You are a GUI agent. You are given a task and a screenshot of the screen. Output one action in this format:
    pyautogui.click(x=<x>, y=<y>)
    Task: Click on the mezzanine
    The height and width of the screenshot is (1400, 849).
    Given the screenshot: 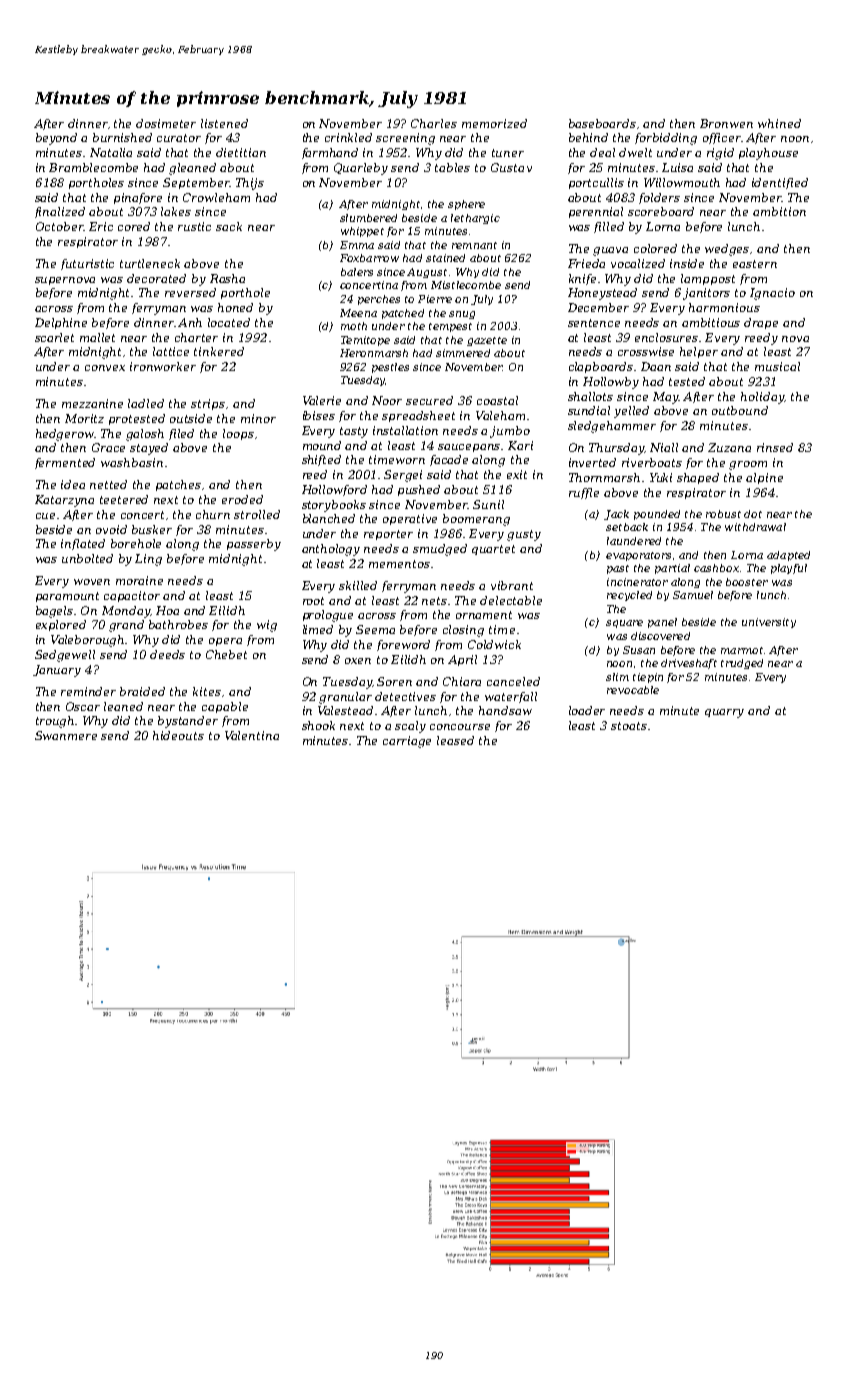 What is the action you would take?
    pyautogui.click(x=92, y=403)
